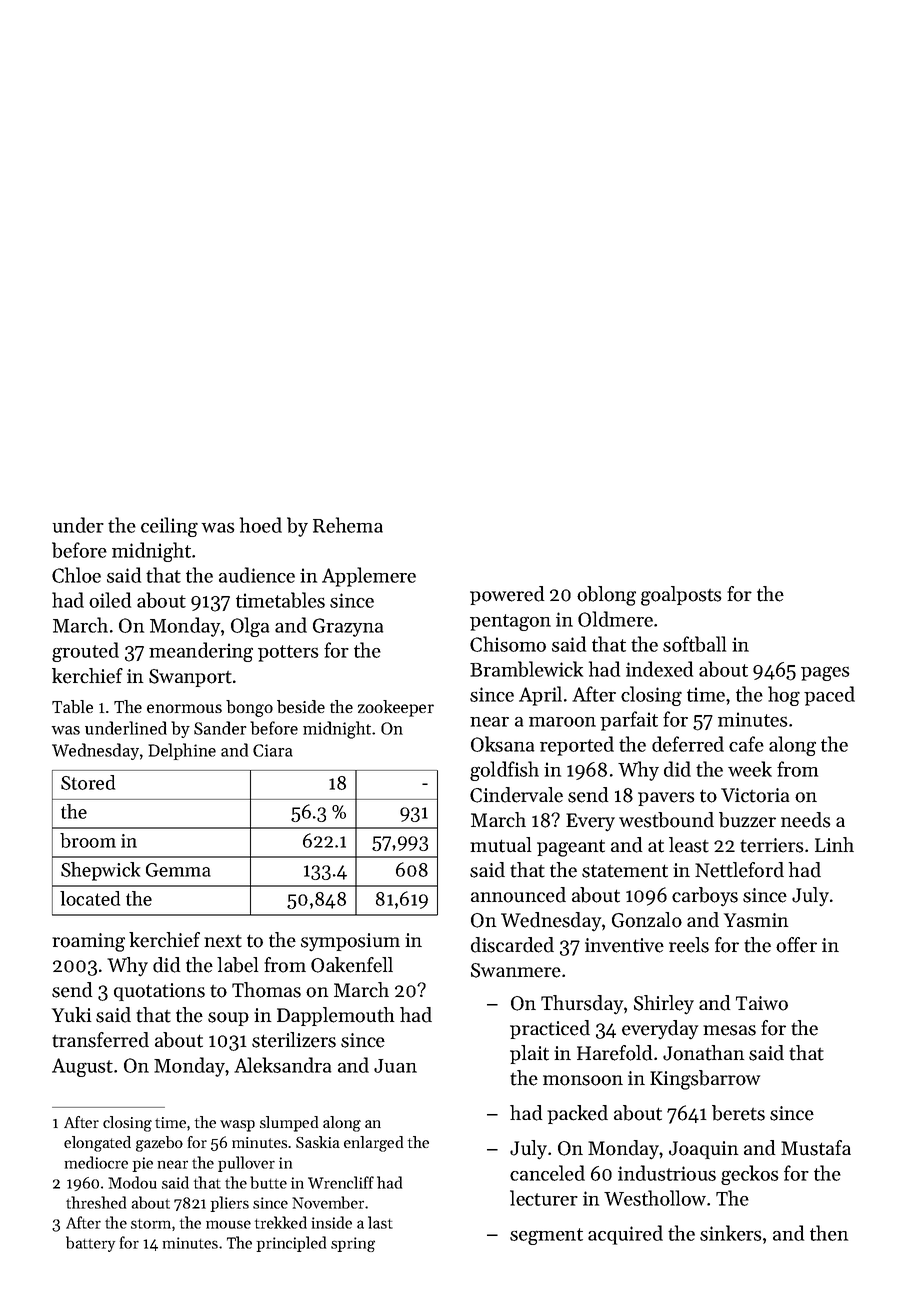  I want to click on mesas, so click(729, 1030).
